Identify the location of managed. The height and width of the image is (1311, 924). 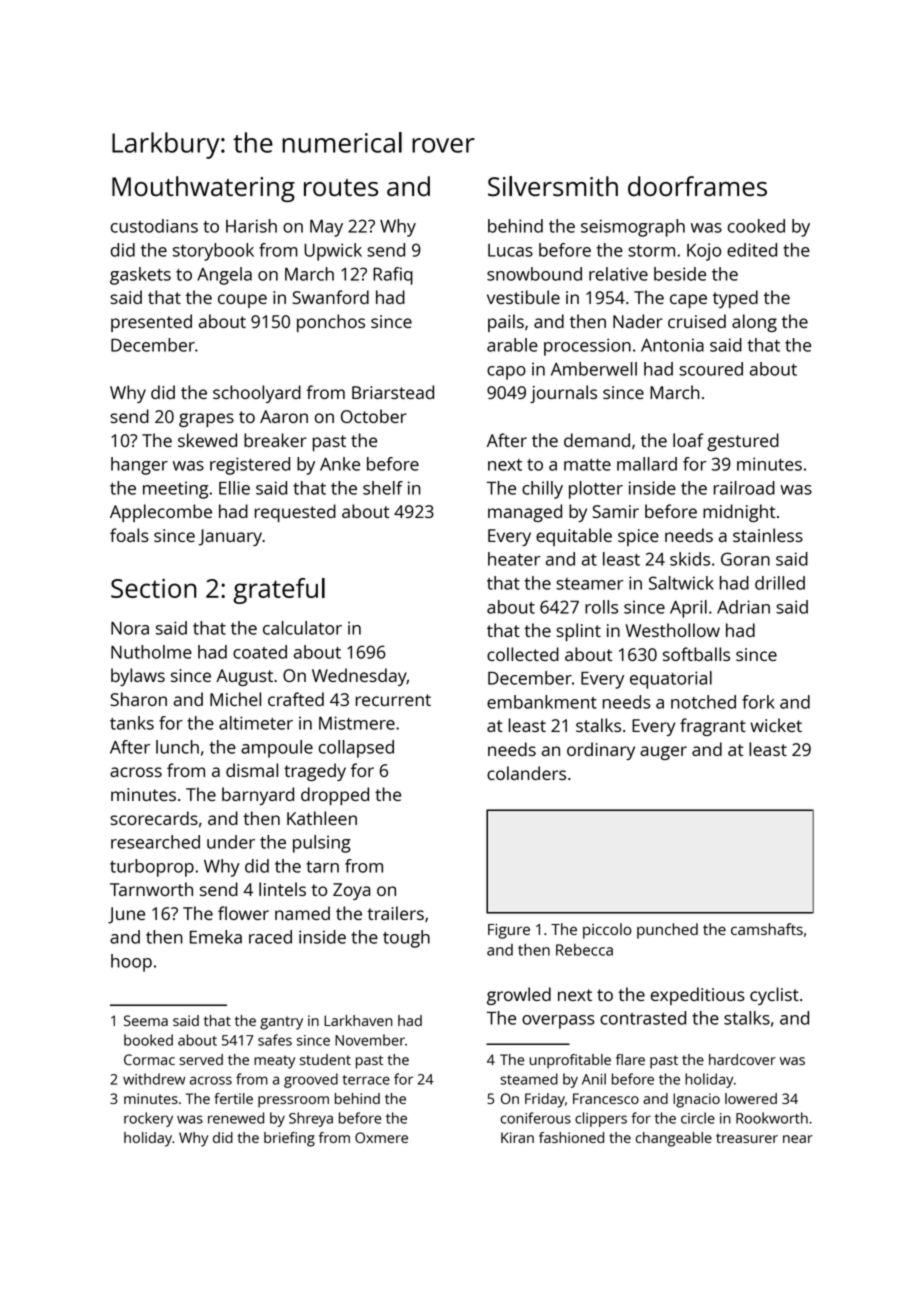
(525, 513).
